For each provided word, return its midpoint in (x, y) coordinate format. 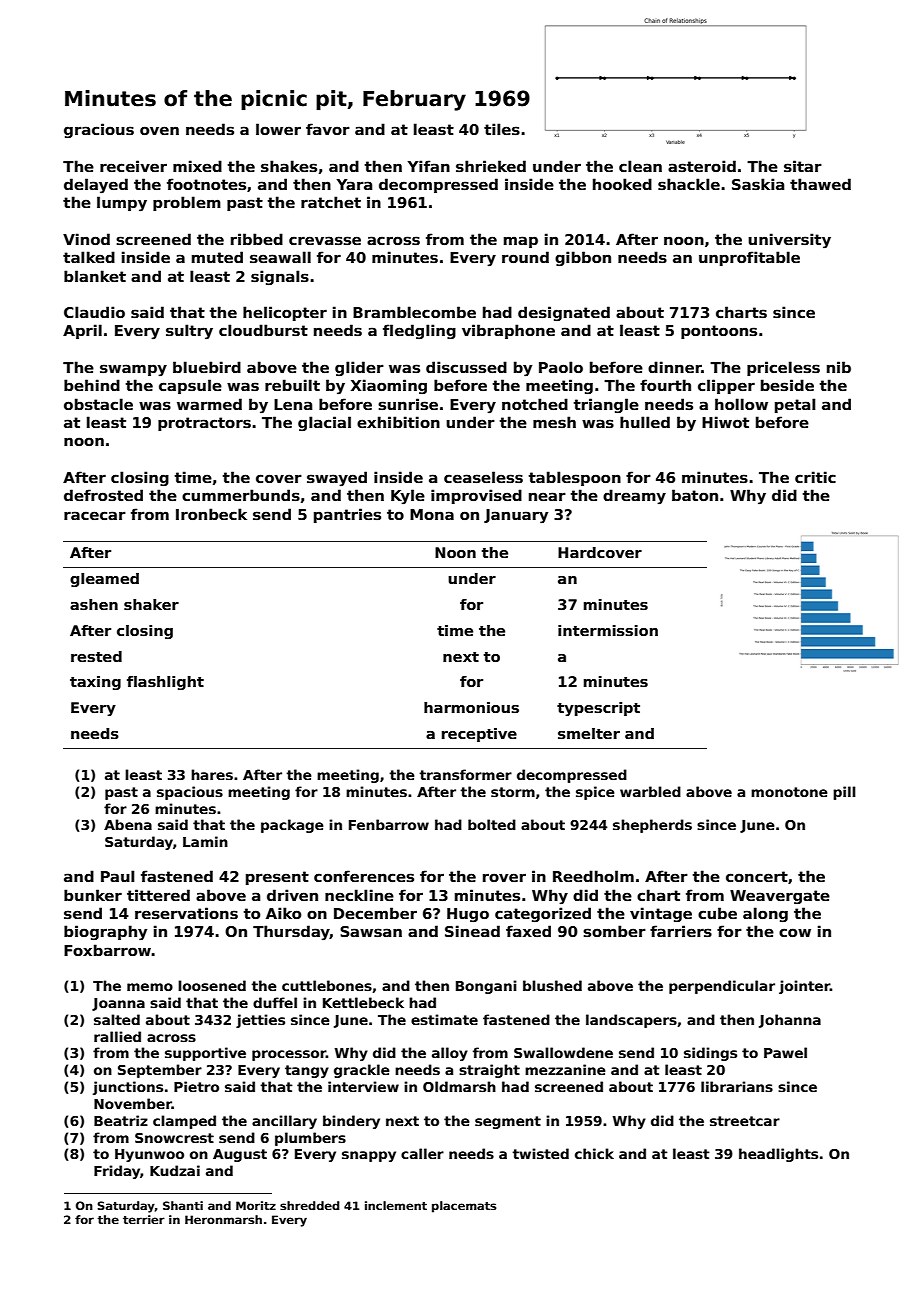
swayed (337, 479)
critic (815, 477)
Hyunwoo (149, 1155)
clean (640, 166)
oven (159, 130)
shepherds (652, 826)
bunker (93, 895)
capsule (190, 386)
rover (504, 877)
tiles (502, 129)
